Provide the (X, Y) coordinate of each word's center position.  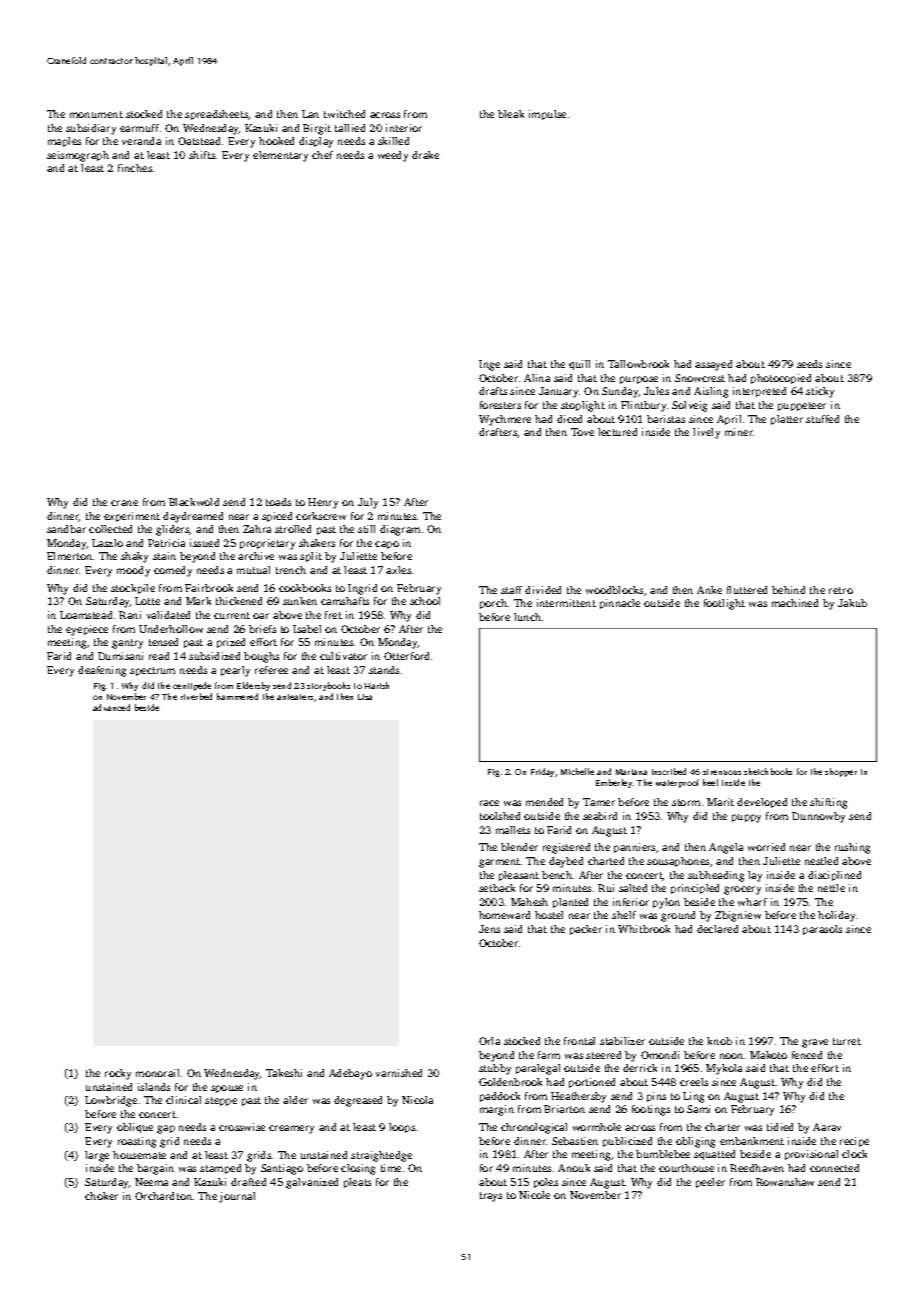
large (97, 1156)
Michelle (577, 771)
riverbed (196, 696)
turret (847, 1041)
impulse (547, 115)
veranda (141, 141)
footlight (724, 604)
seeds (809, 364)
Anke (709, 590)
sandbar (66, 529)
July (368, 503)
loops (402, 1128)
